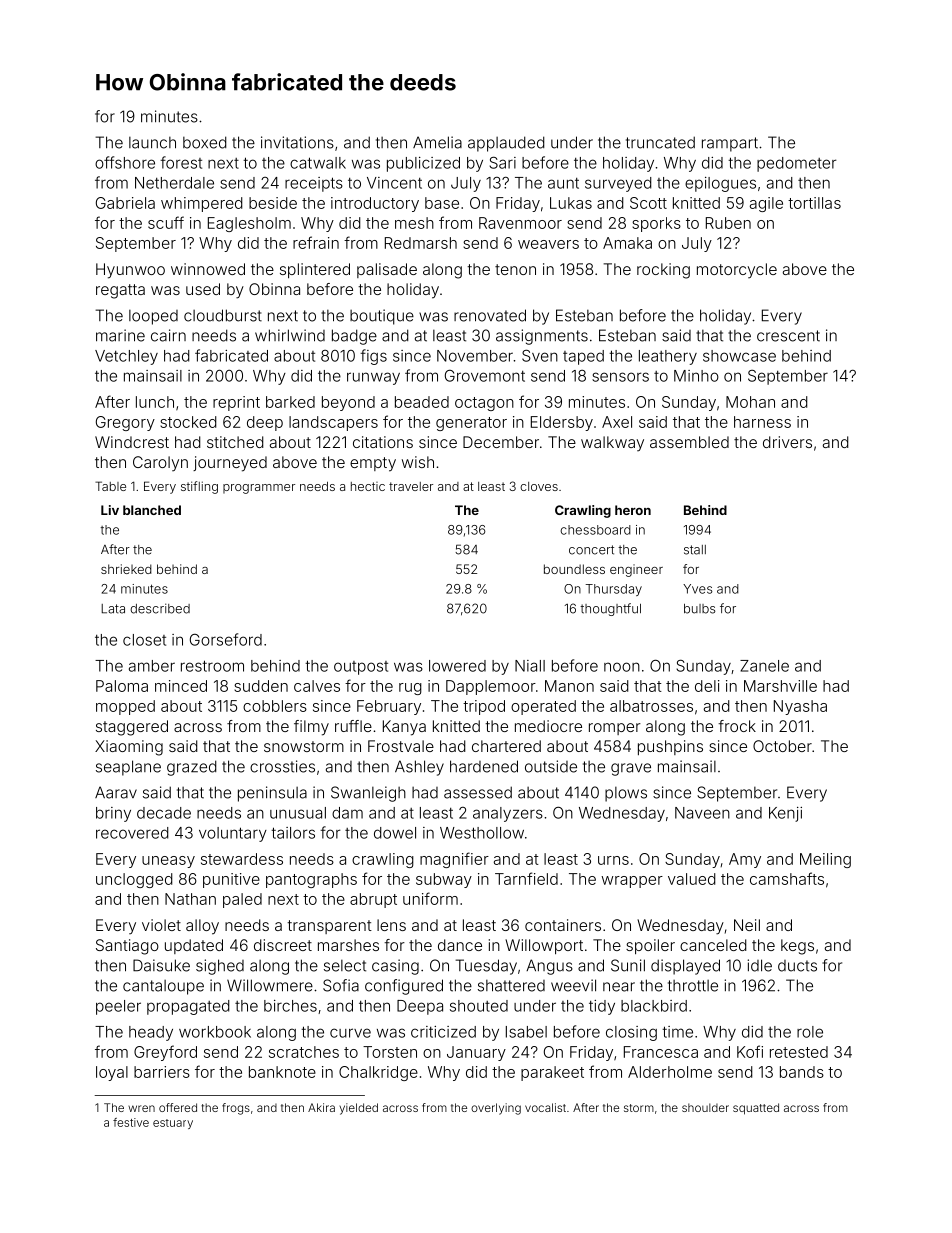 This document has width=952, height=1233. What do you see at coordinates (747, 925) in the document?
I see `Neil` at bounding box center [747, 925].
